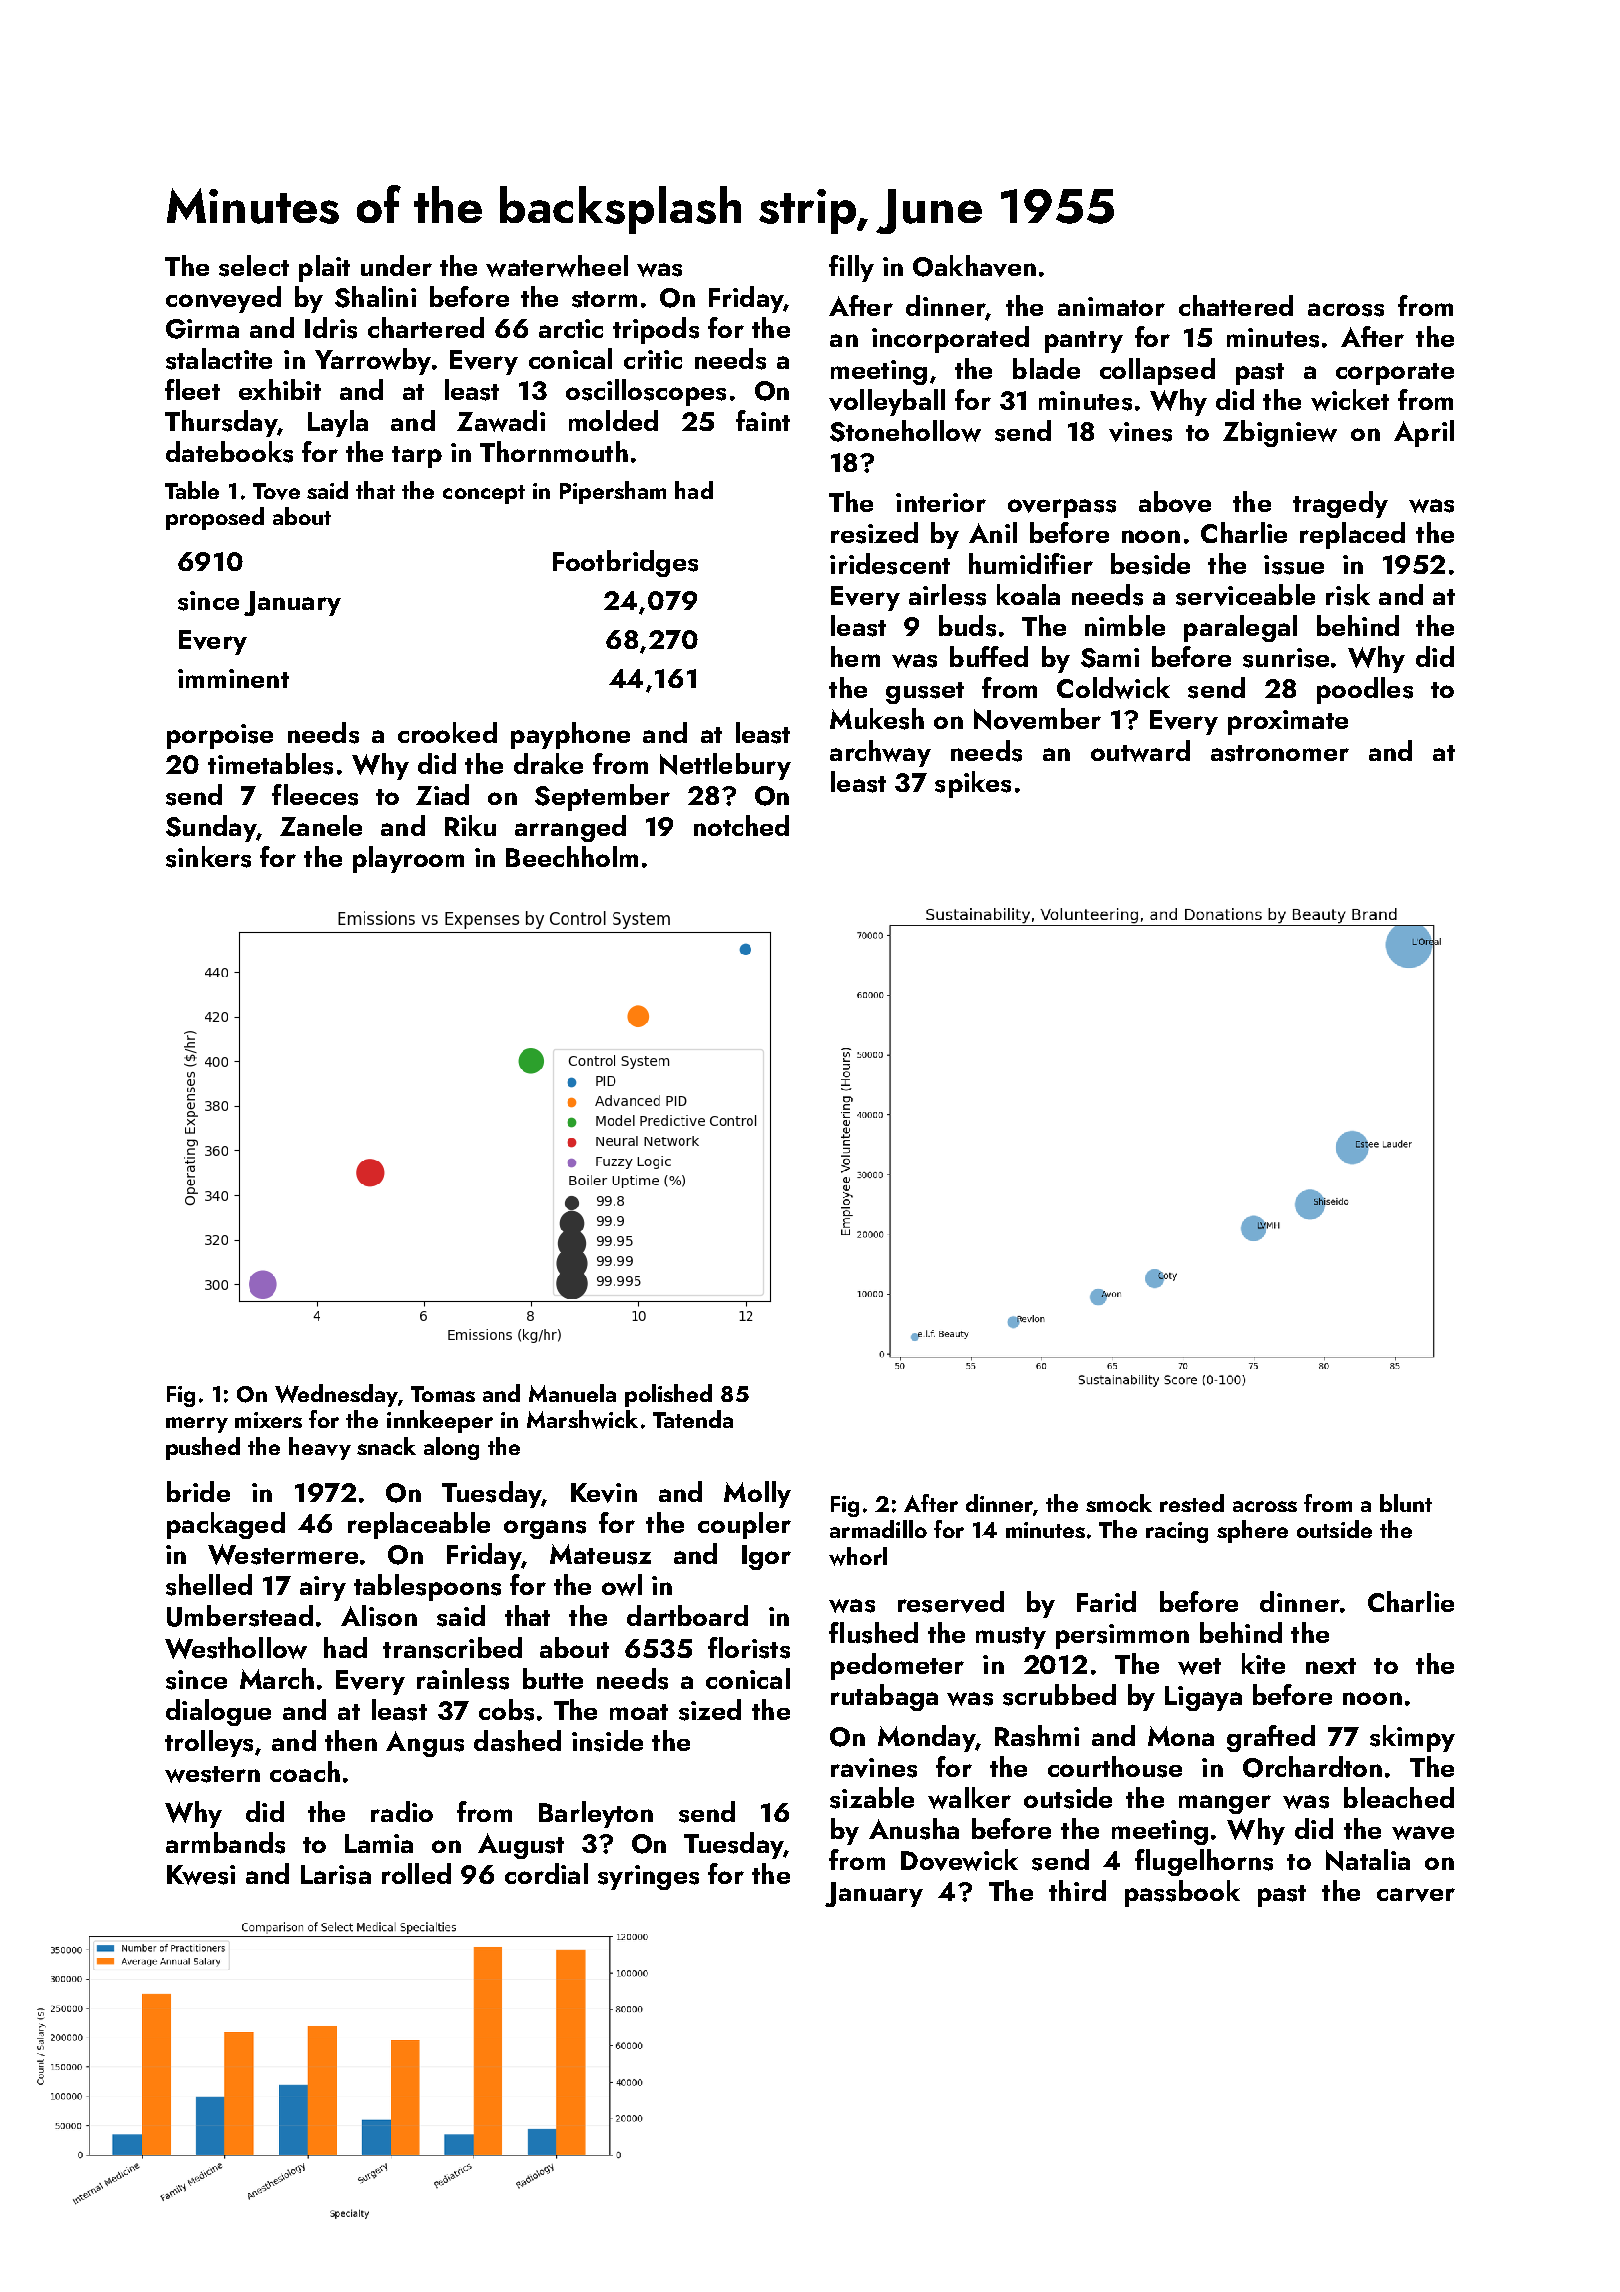 The image size is (1620, 2292). Describe the element at coordinates (225, 1843) in the image. I see `armbands` at that location.
